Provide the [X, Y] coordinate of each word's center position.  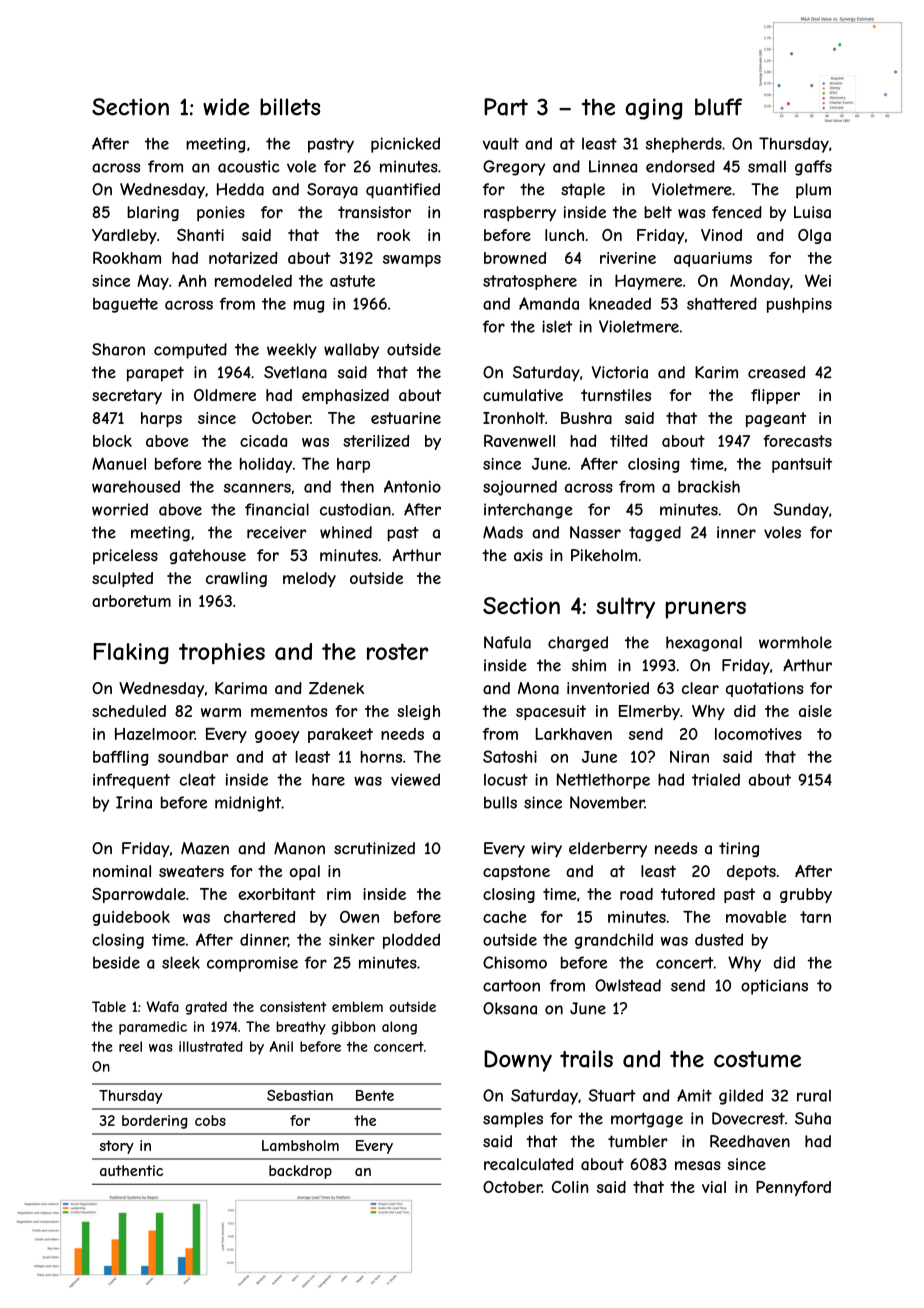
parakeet [340, 735]
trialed [716, 779]
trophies [222, 654]
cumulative [523, 395]
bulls [500, 802]
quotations [765, 689]
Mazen [205, 848]
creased [776, 372]
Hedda [240, 189]
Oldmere [225, 395]
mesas [698, 1165]
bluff [718, 107]
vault [501, 143]
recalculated [528, 1164]
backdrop [300, 1172]
